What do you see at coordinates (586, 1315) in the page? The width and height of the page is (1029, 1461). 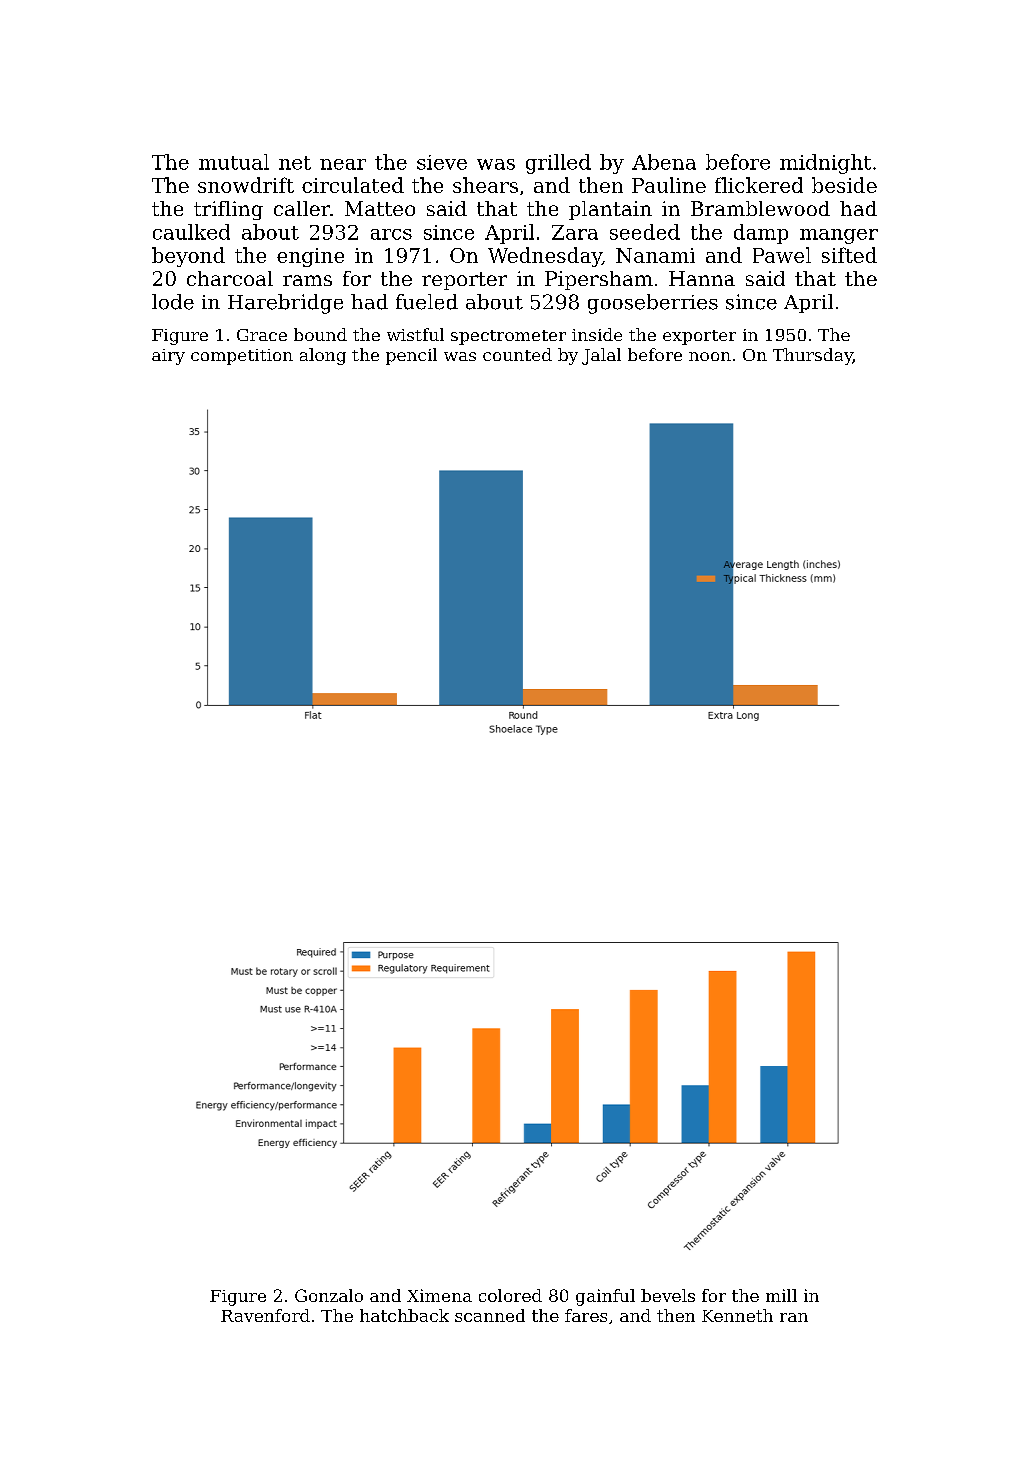 I see `fares` at bounding box center [586, 1315].
